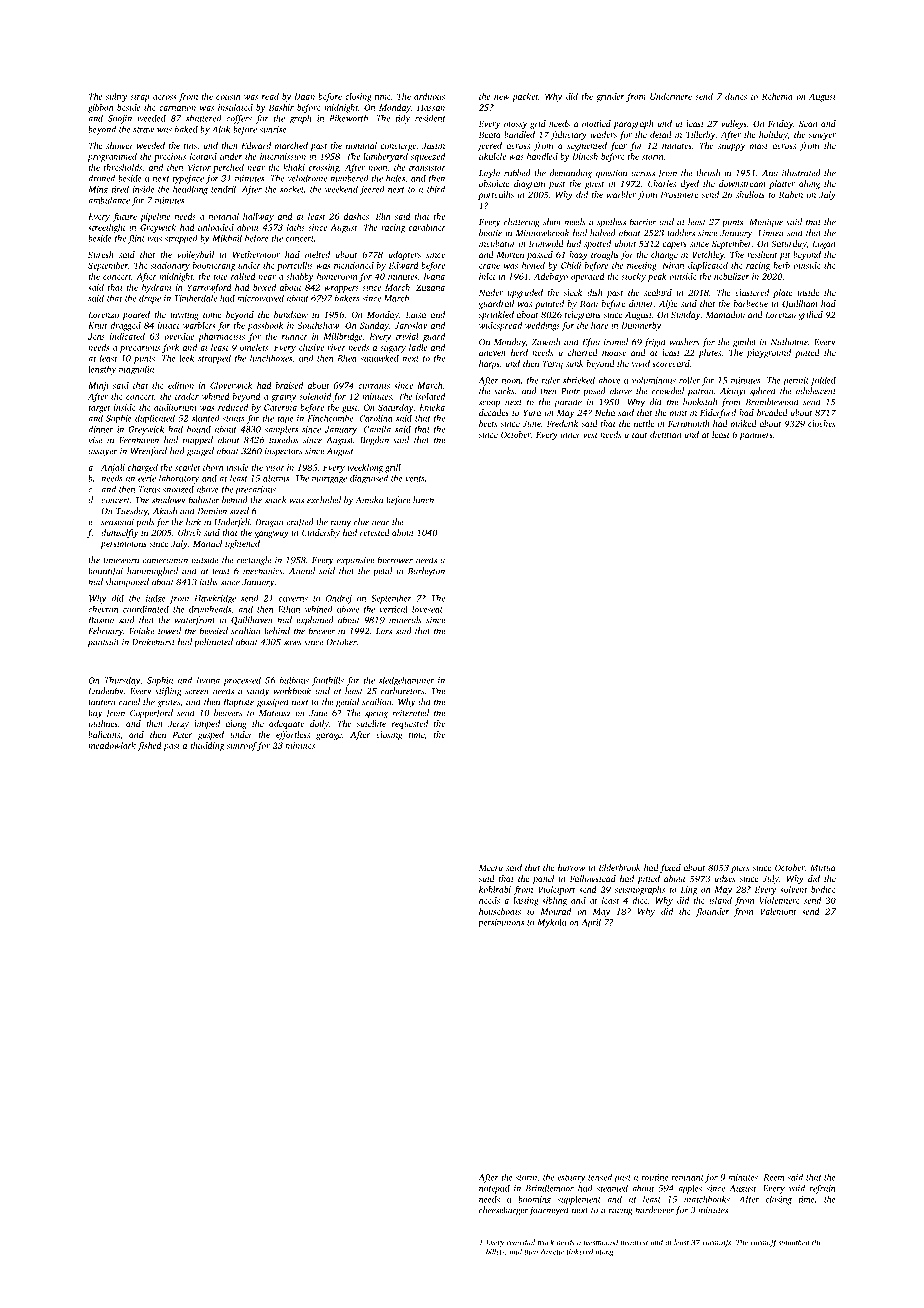 This screenshot has width=924, height=1308. I want to click on Niran, so click(673, 265).
